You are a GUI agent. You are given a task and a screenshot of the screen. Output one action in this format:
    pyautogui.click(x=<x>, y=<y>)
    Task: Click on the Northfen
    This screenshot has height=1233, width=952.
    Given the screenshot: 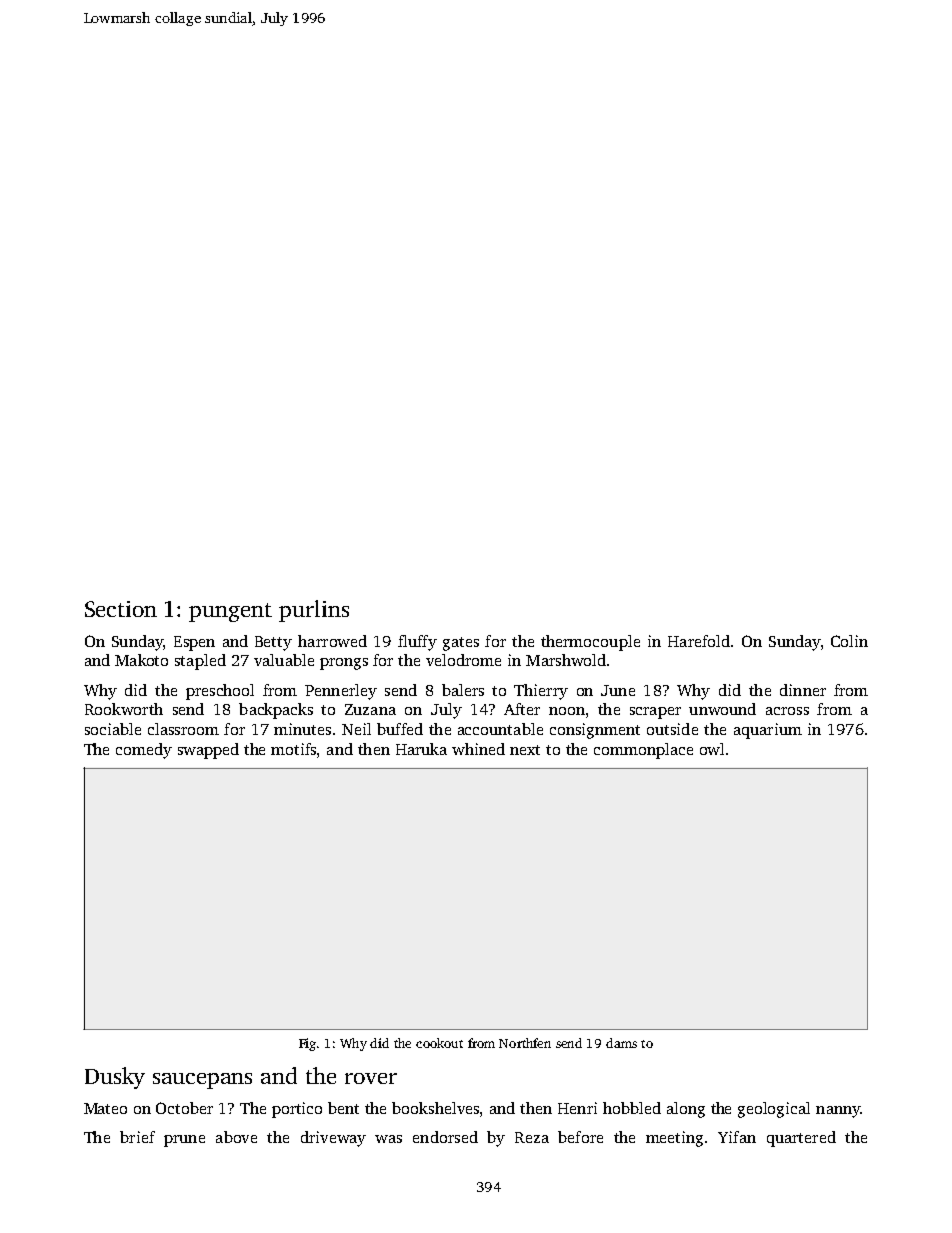 What is the action you would take?
    pyautogui.click(x=525, y=1043)
